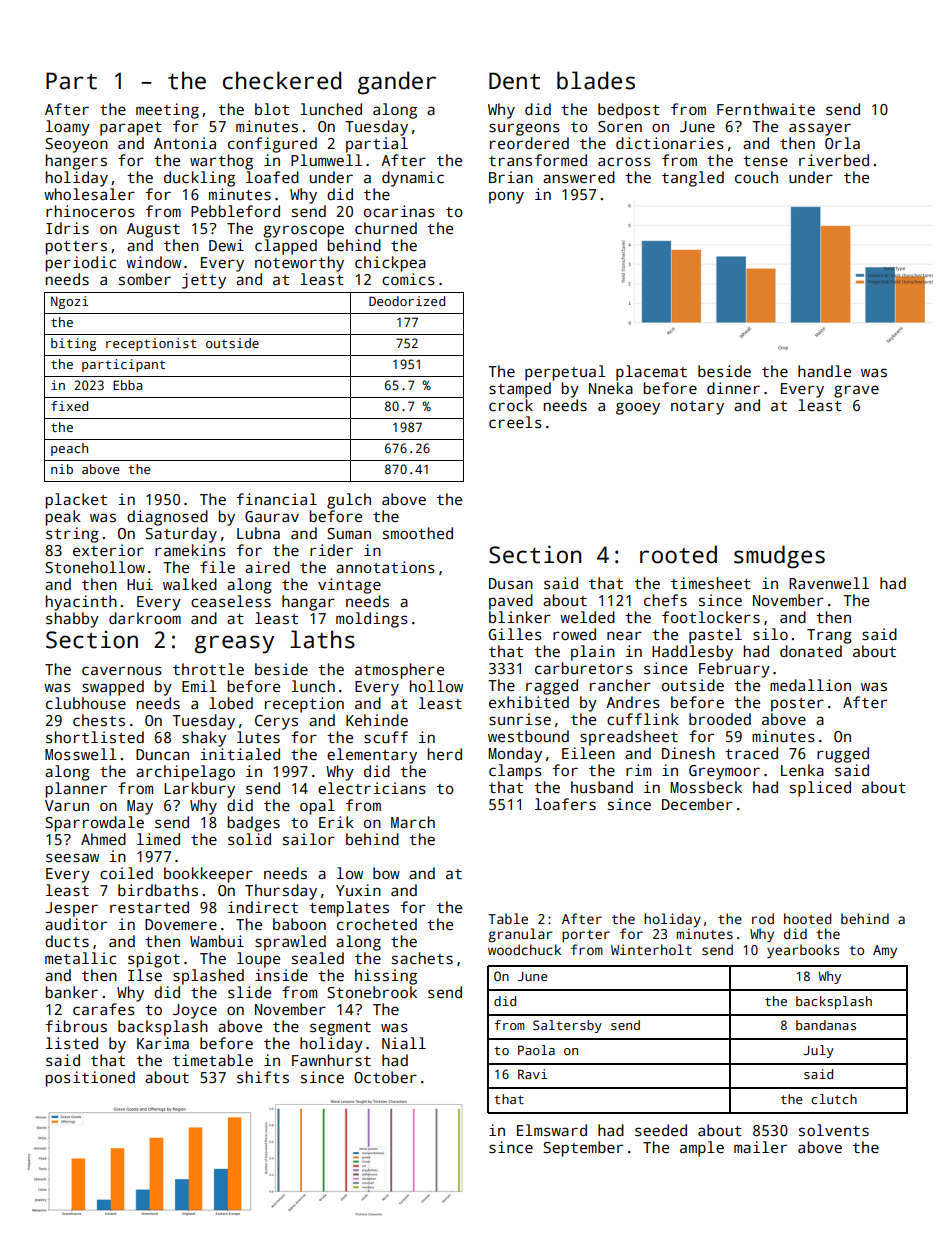  I want to click on answered, so click(579, 177).
